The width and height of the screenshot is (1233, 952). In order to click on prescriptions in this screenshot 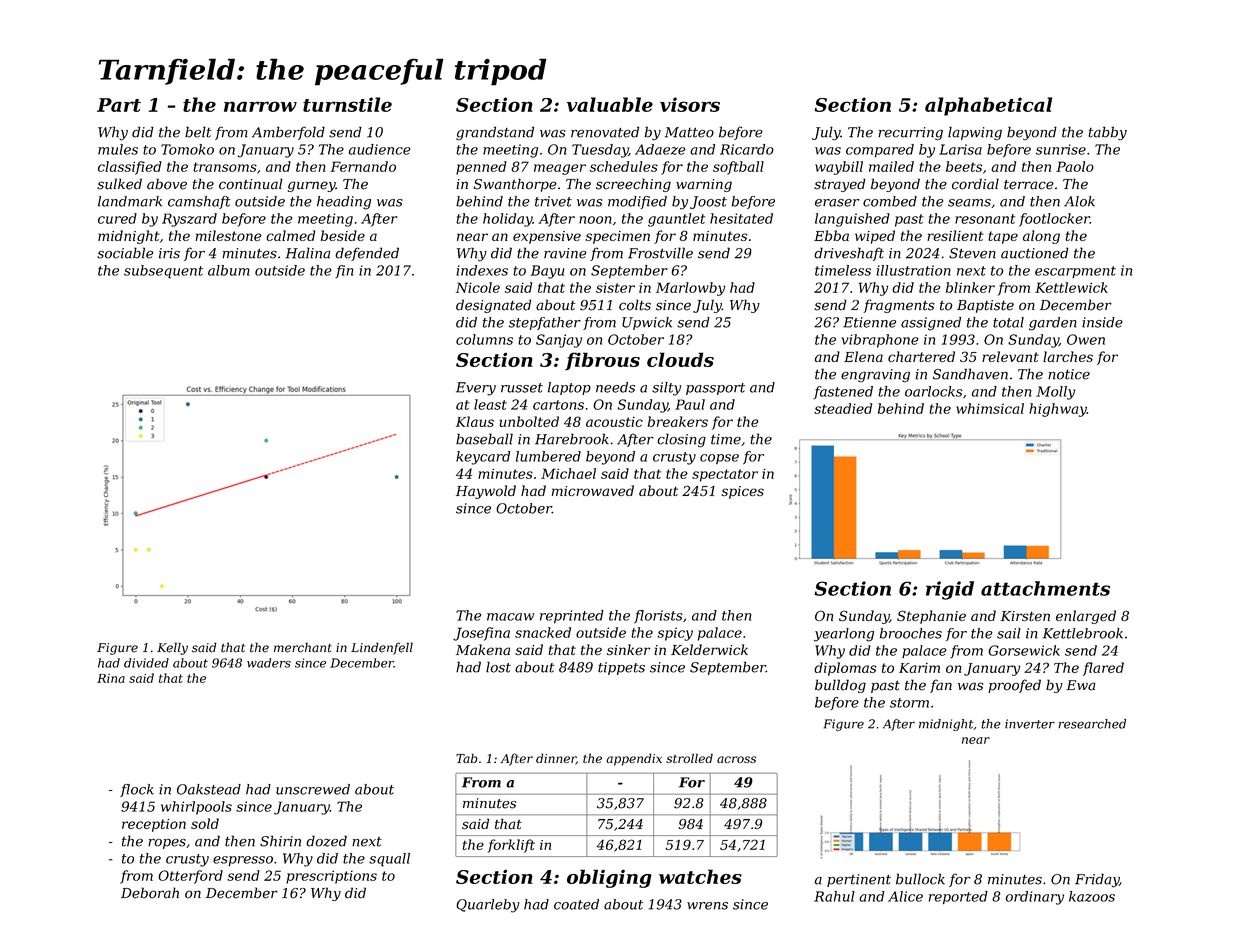, I will do `click(331, 877)`.
